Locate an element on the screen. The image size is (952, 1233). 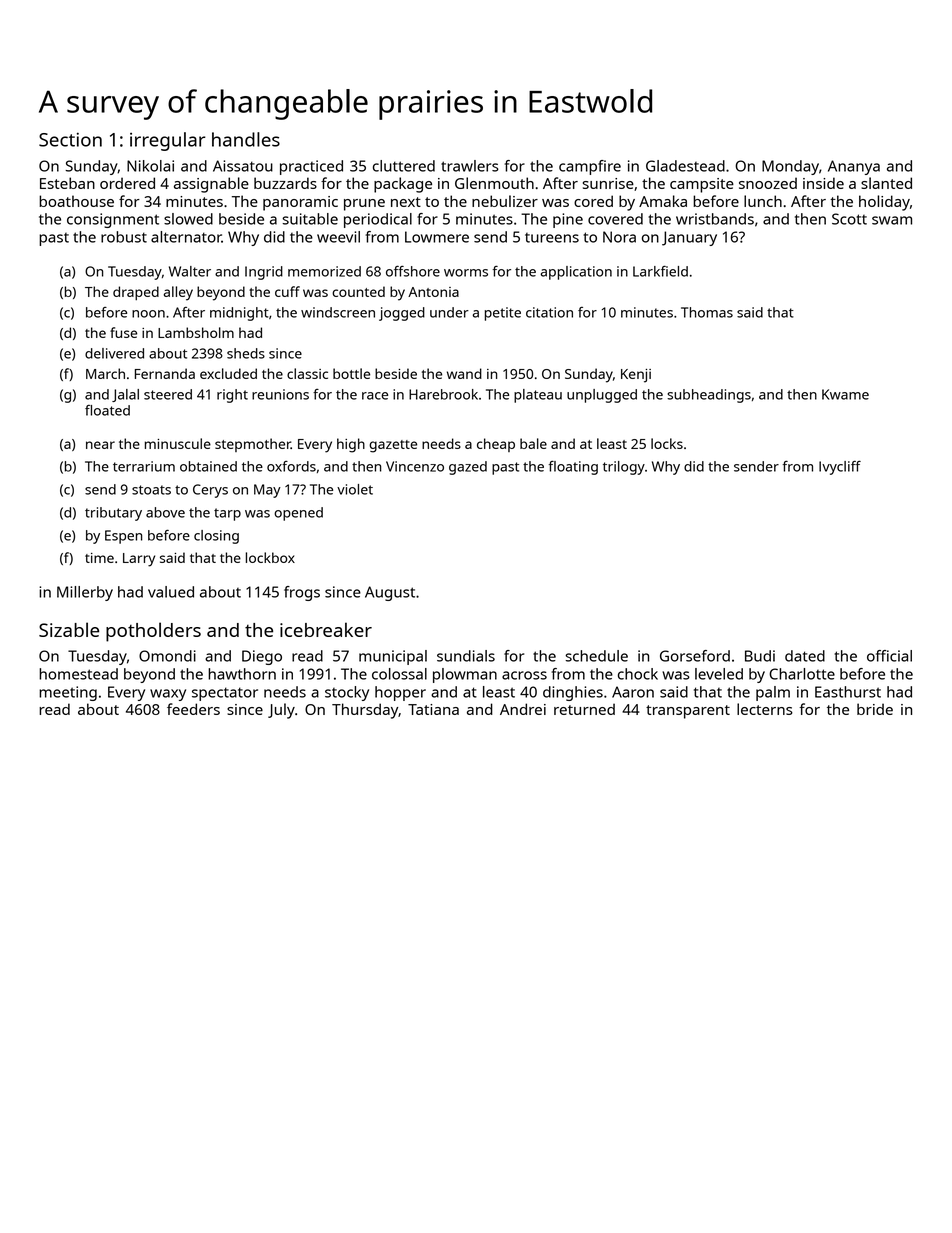
trilogy is located at coordinates (624, 468).
